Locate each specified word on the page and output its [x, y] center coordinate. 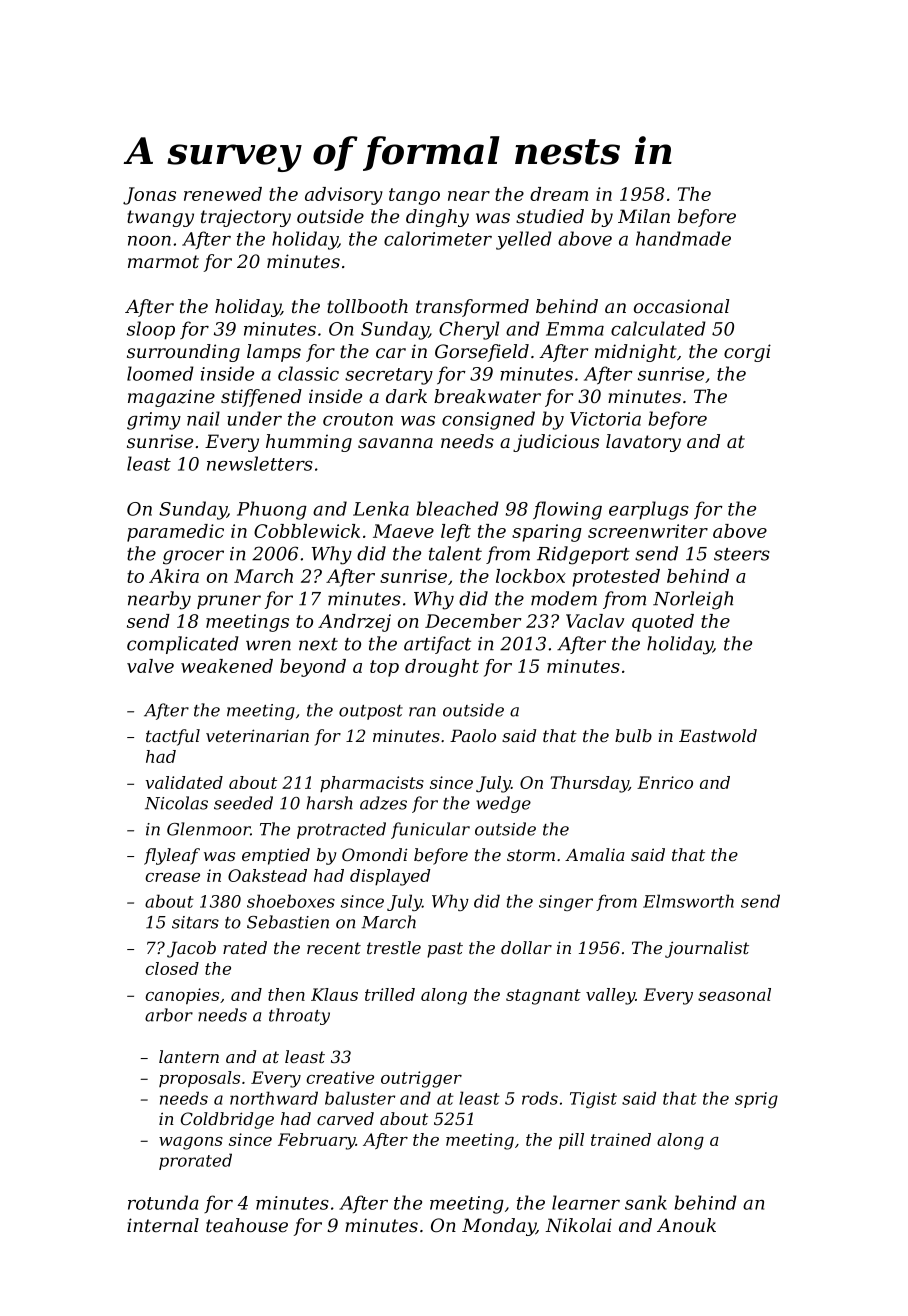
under [254, 418]
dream [559, 194]
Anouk [686, 1225]
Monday [499, 1227]
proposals [199, 1079]
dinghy [437, 218]
